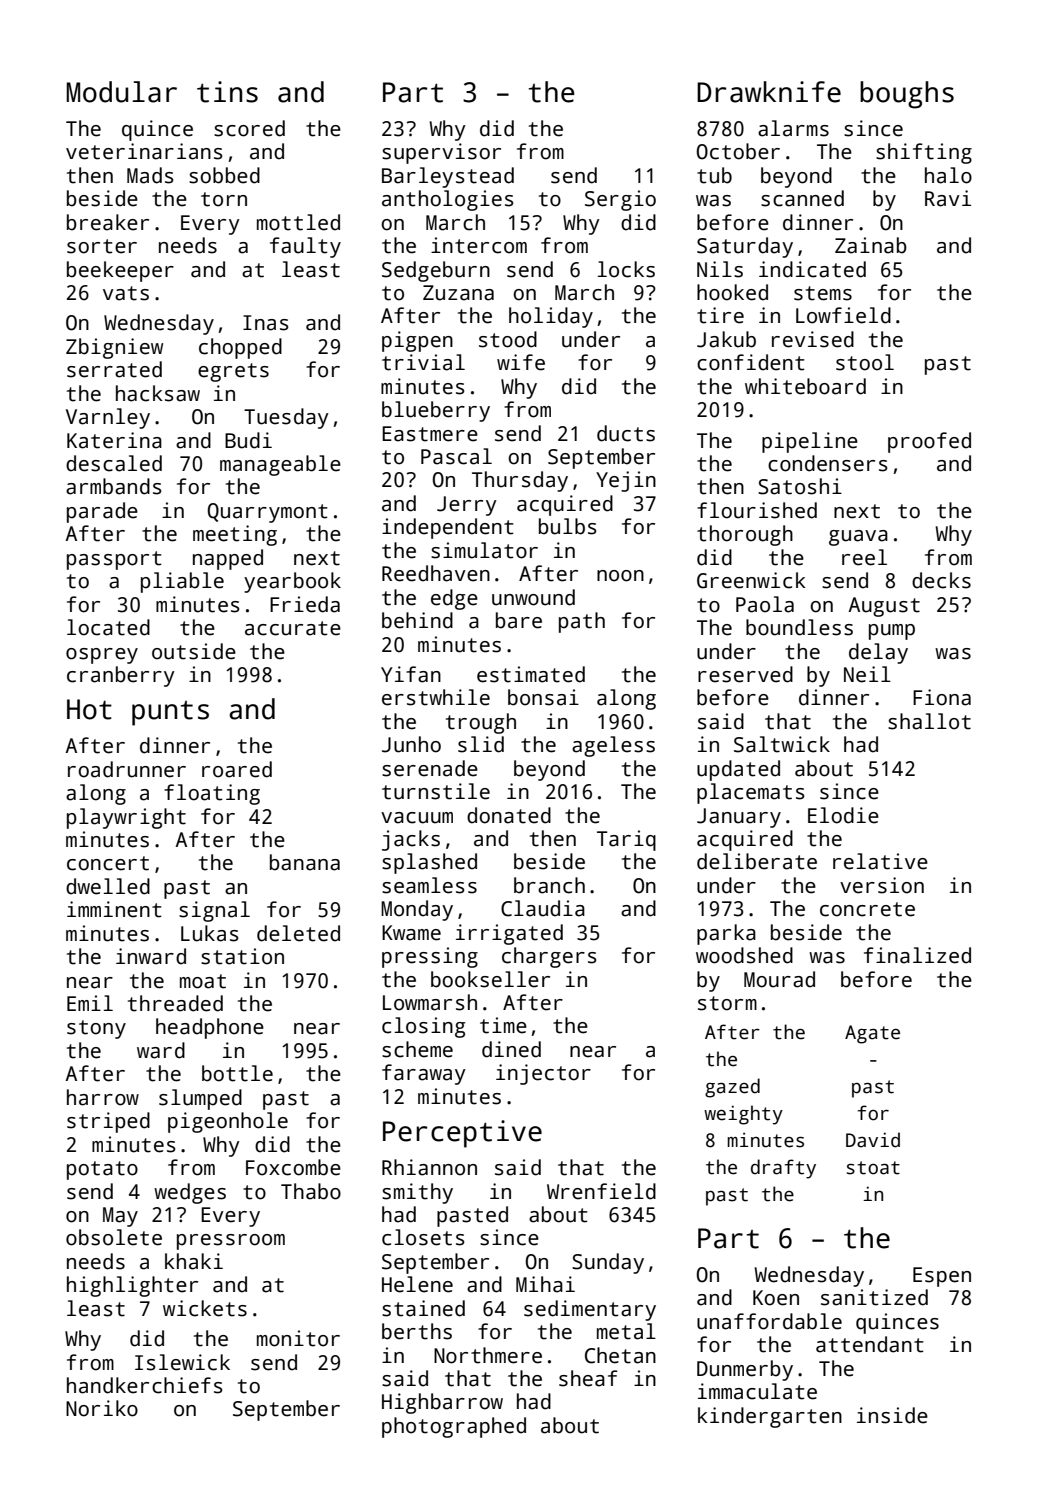 The image size is (1038, 1503). Describe the element at coordinates (214, 911) in the page. I see `signal` at that location.
